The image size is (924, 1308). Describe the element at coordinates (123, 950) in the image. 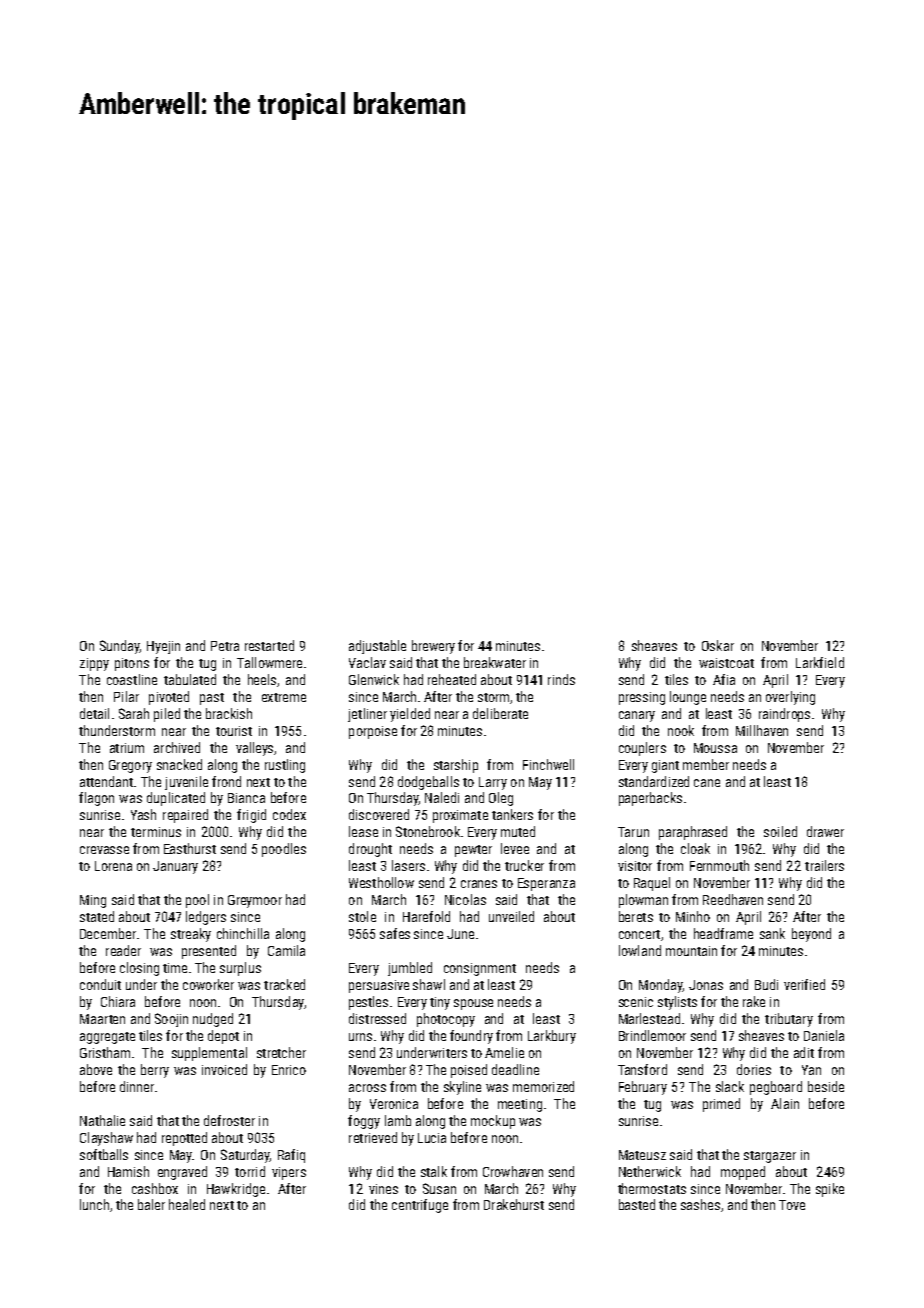

I see `reader` at that location.
